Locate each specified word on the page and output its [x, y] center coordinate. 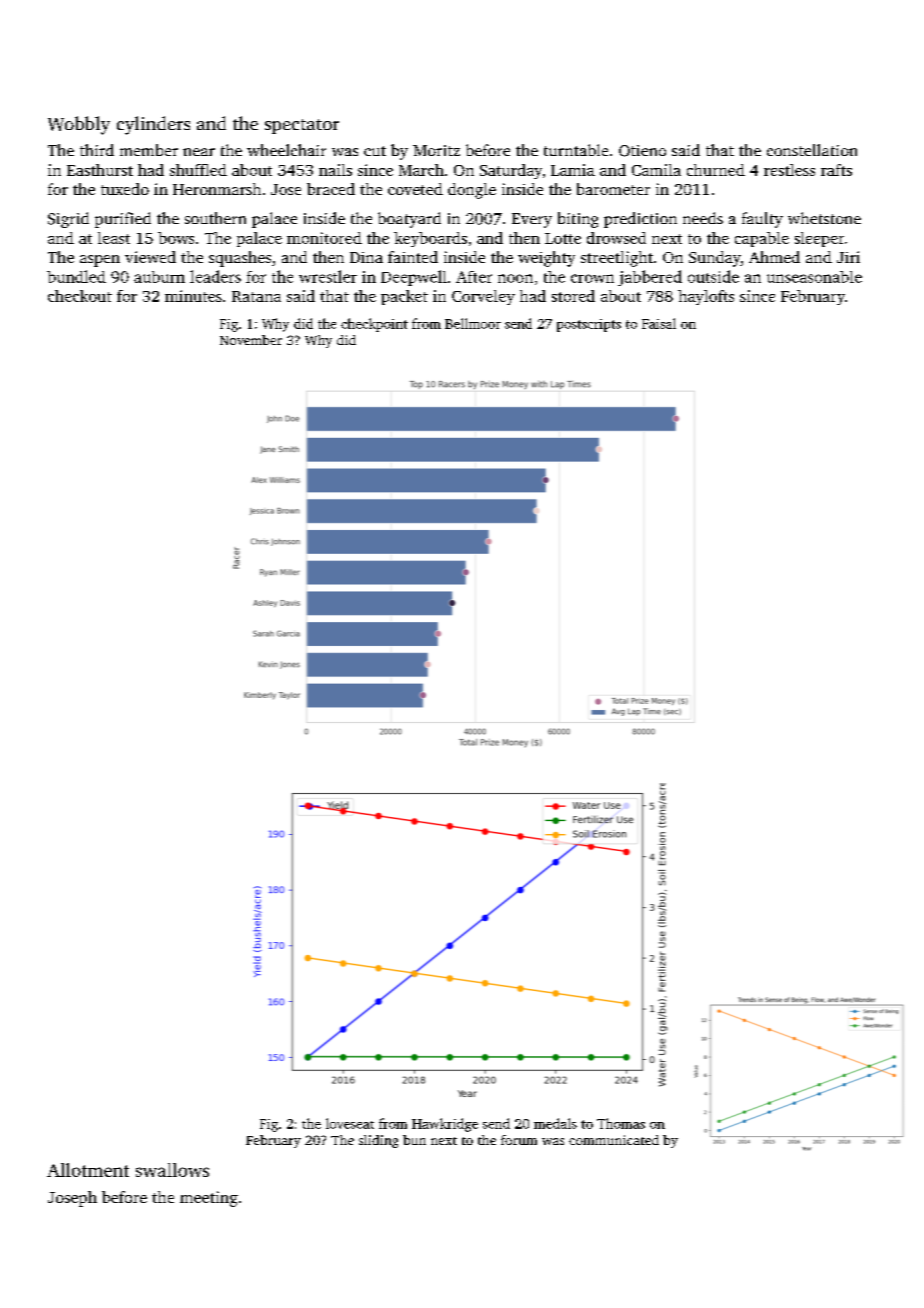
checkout [80, 296]
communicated [614, 1140]
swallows [172, 1170]
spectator [302, 126]
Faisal [659, 323]
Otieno [642, 151]
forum [519, 1140]
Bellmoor [473, 323]
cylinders [153, 125]
